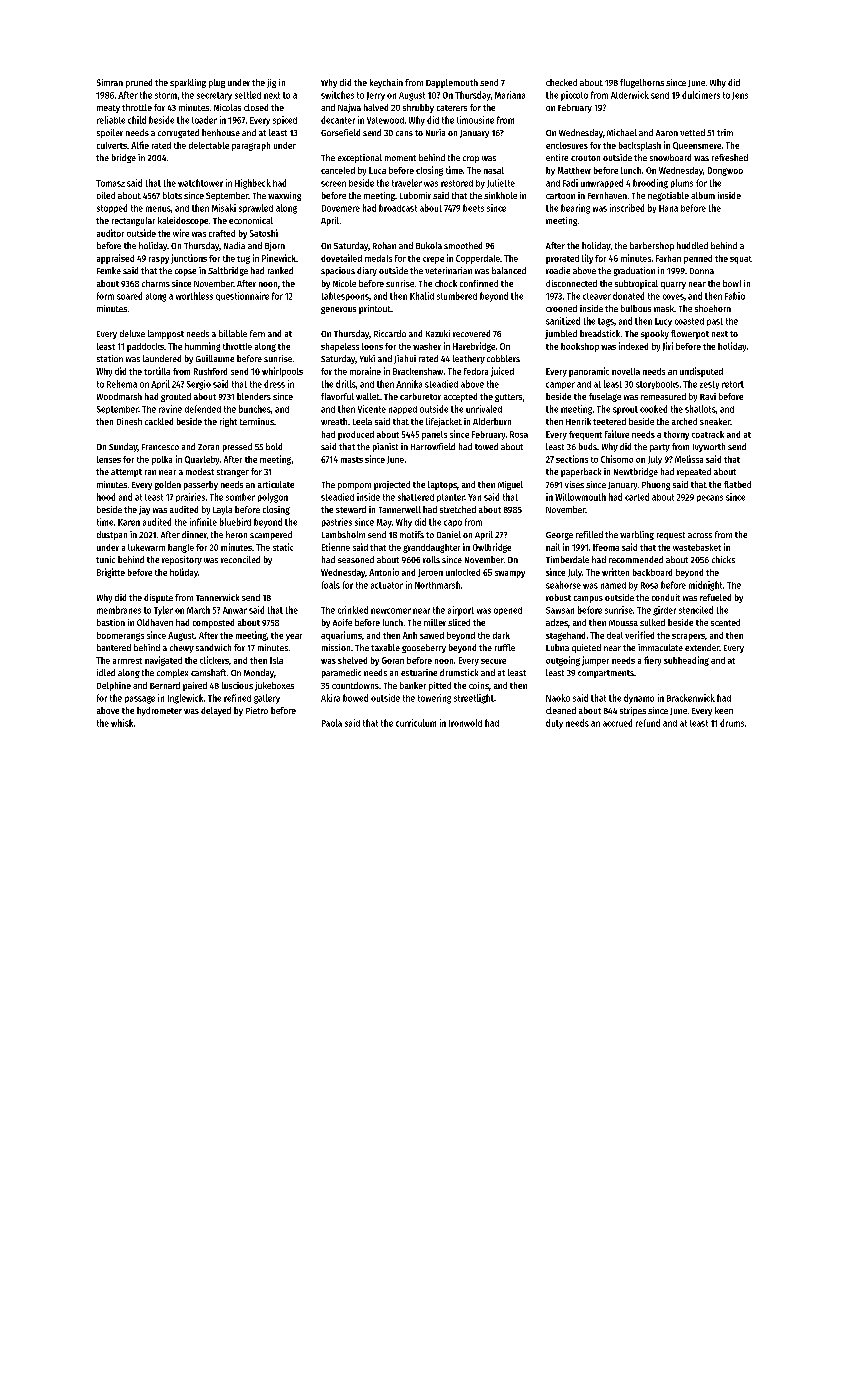  What do you see at coordinates (137, 120) in the screenshot?
I see `child` at bounding box center [137, 120].
